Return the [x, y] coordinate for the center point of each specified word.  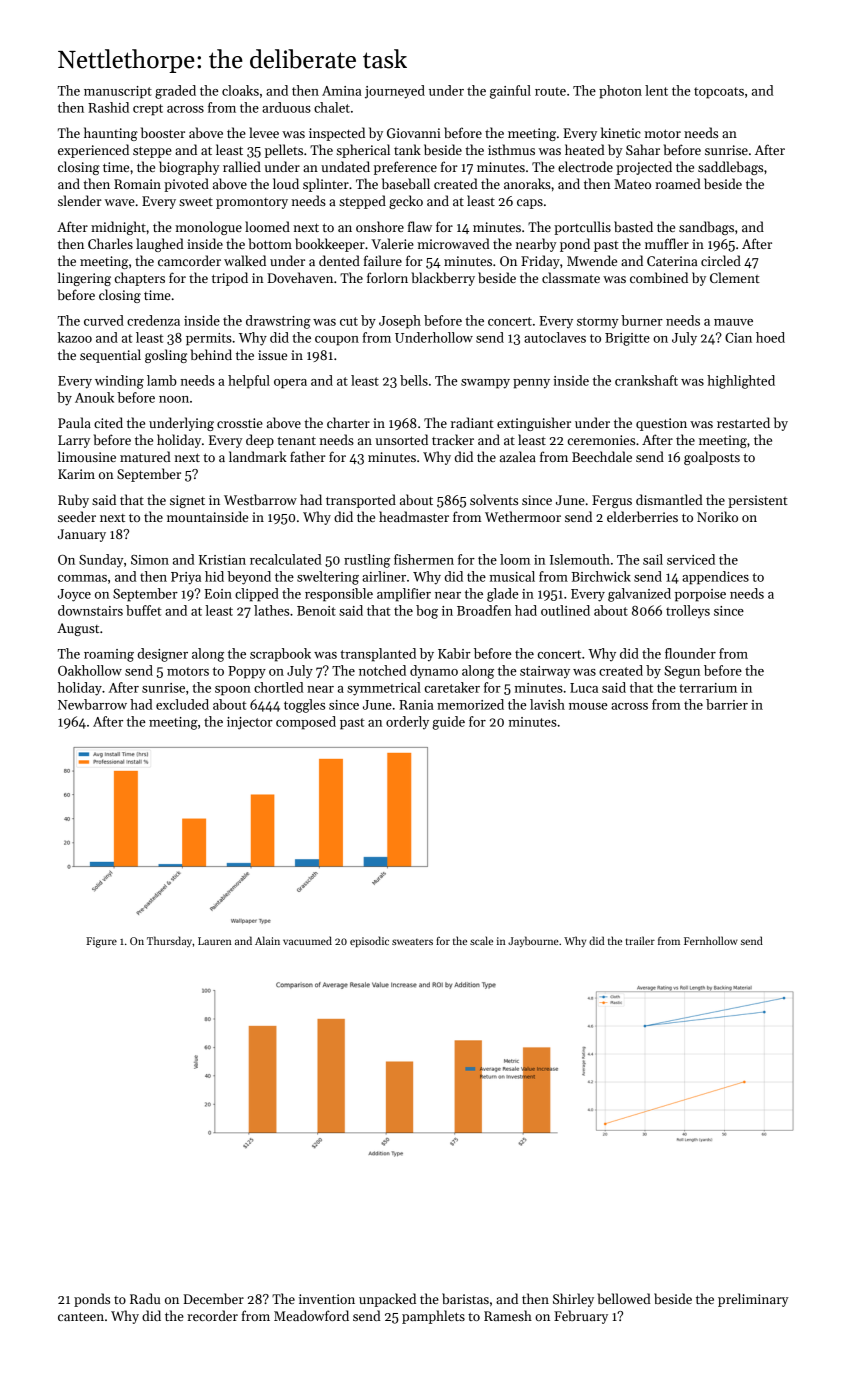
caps [530, 204]
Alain [267, 940]
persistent [758, 501]
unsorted [401, 439]
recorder [212, 1315]
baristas [465, 1298]
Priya [186, 578]
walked [245, 260]
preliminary [753, 1300]
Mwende [592, 260]
